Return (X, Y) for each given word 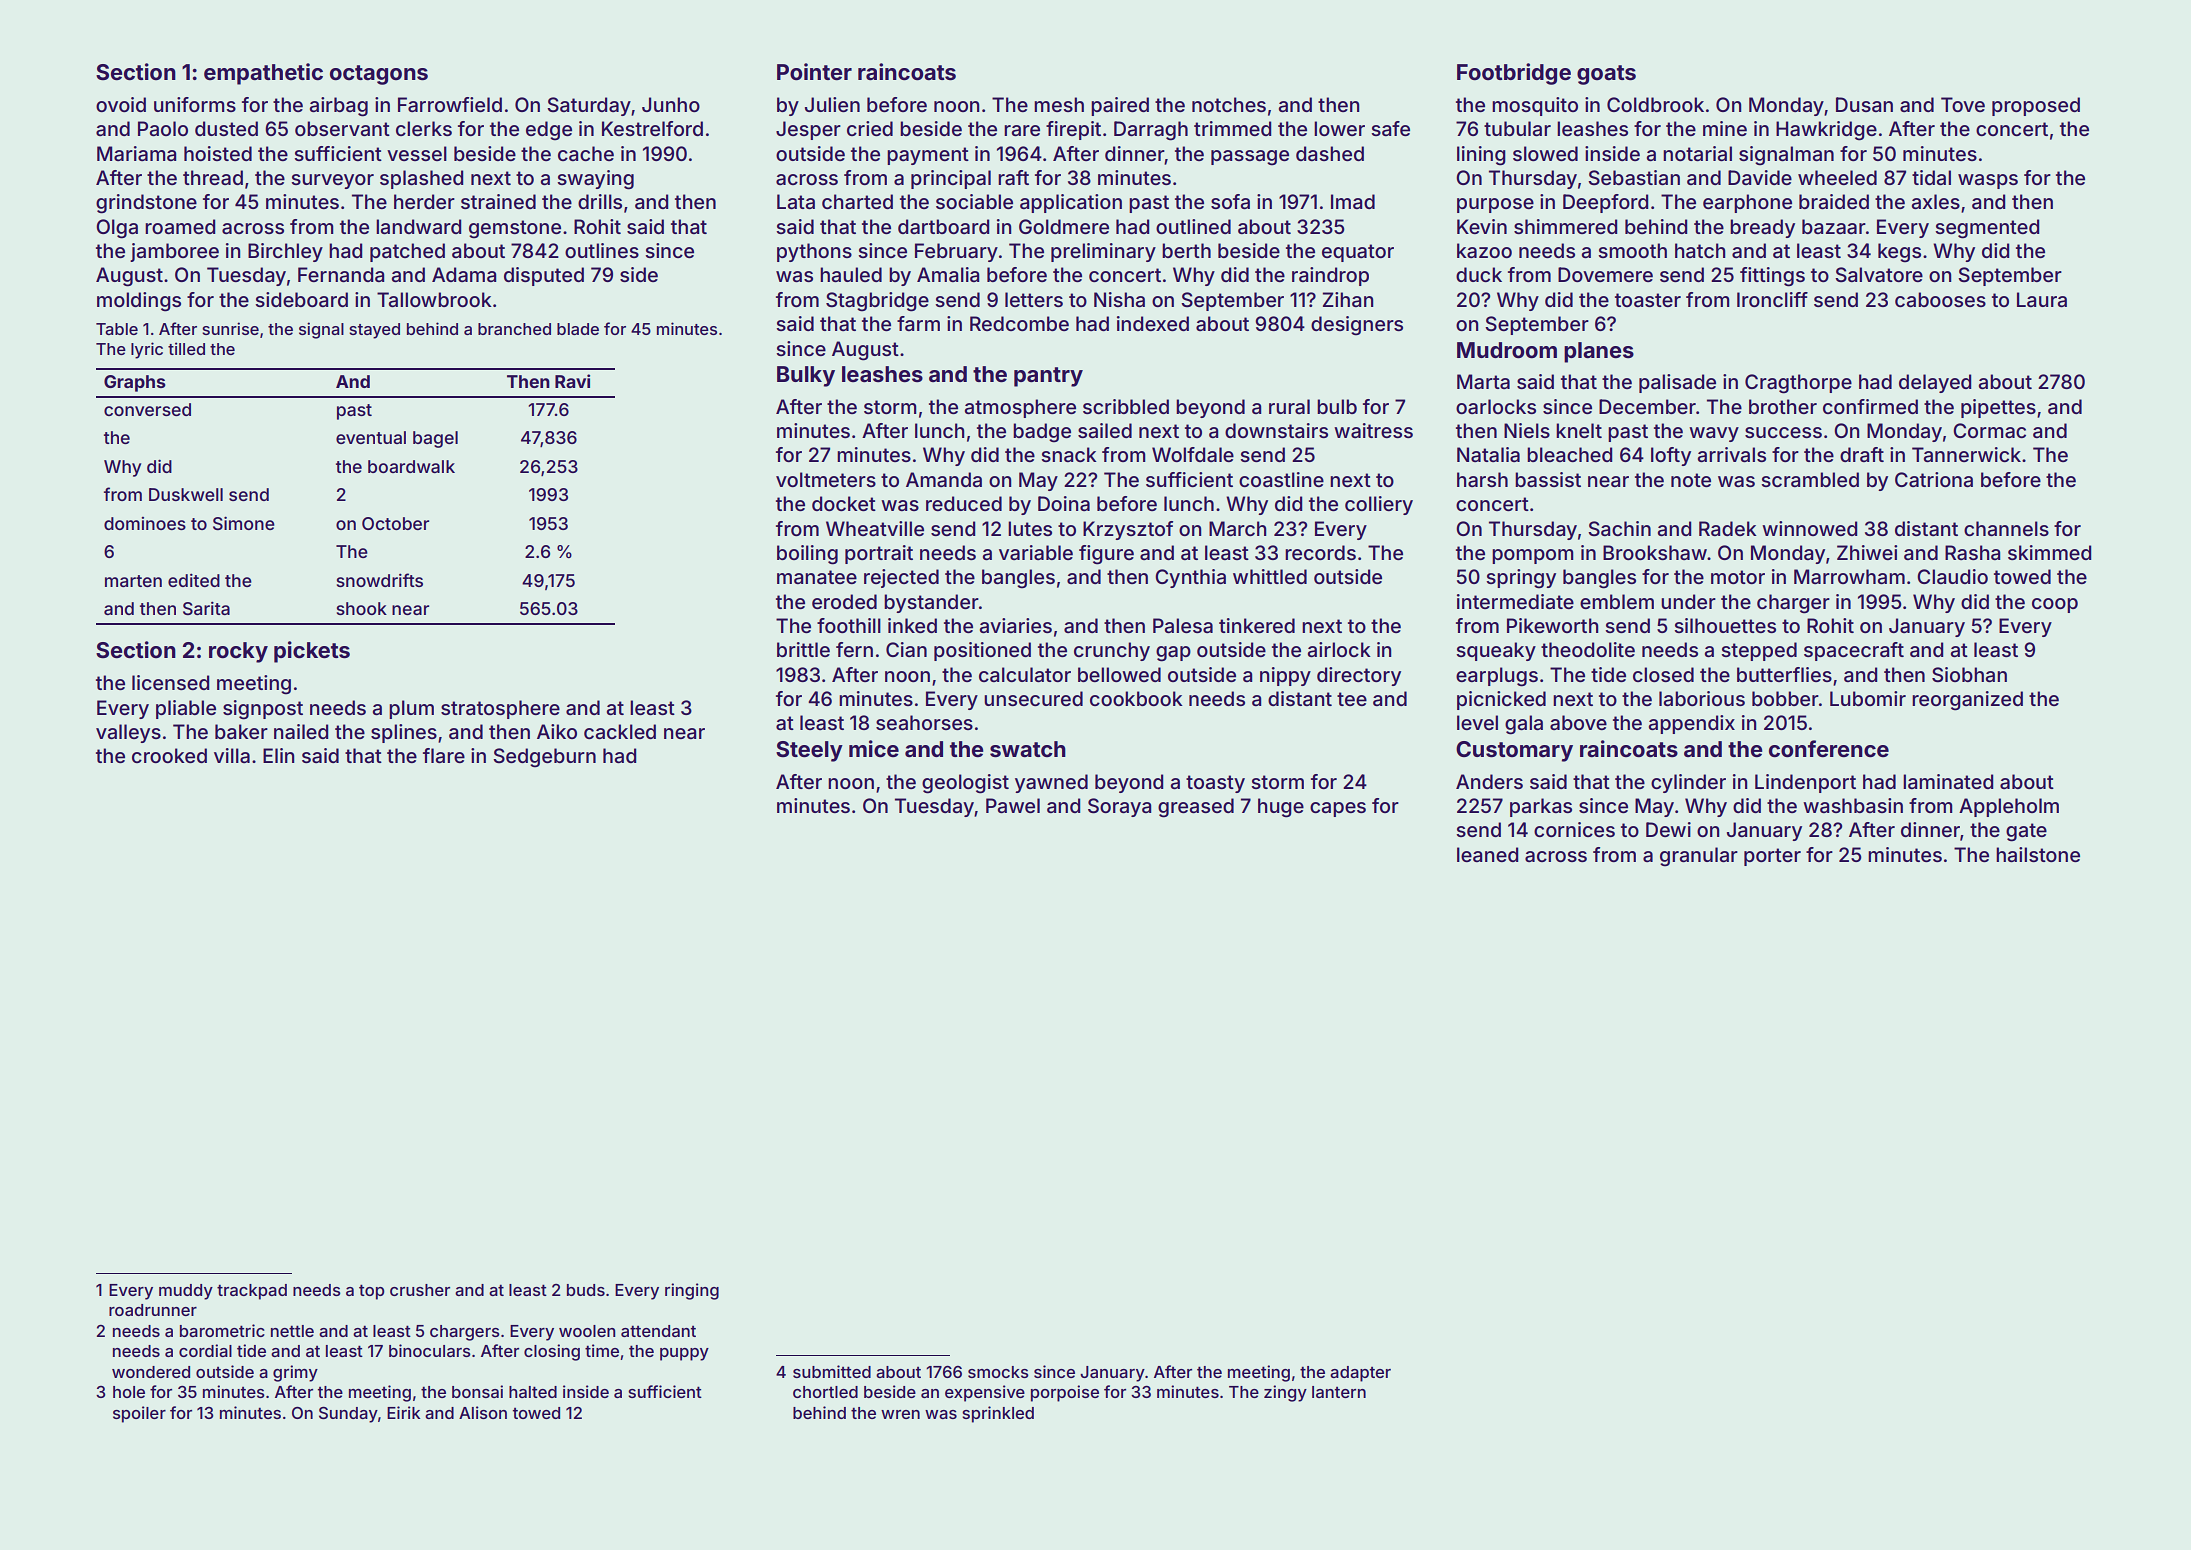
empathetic (263, 74)
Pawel (1013, 805)
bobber (1785, 698)
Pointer (814, 71)
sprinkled (998, 1414)
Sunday (348, 1415)
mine (1725, 128)
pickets (312, 652)
